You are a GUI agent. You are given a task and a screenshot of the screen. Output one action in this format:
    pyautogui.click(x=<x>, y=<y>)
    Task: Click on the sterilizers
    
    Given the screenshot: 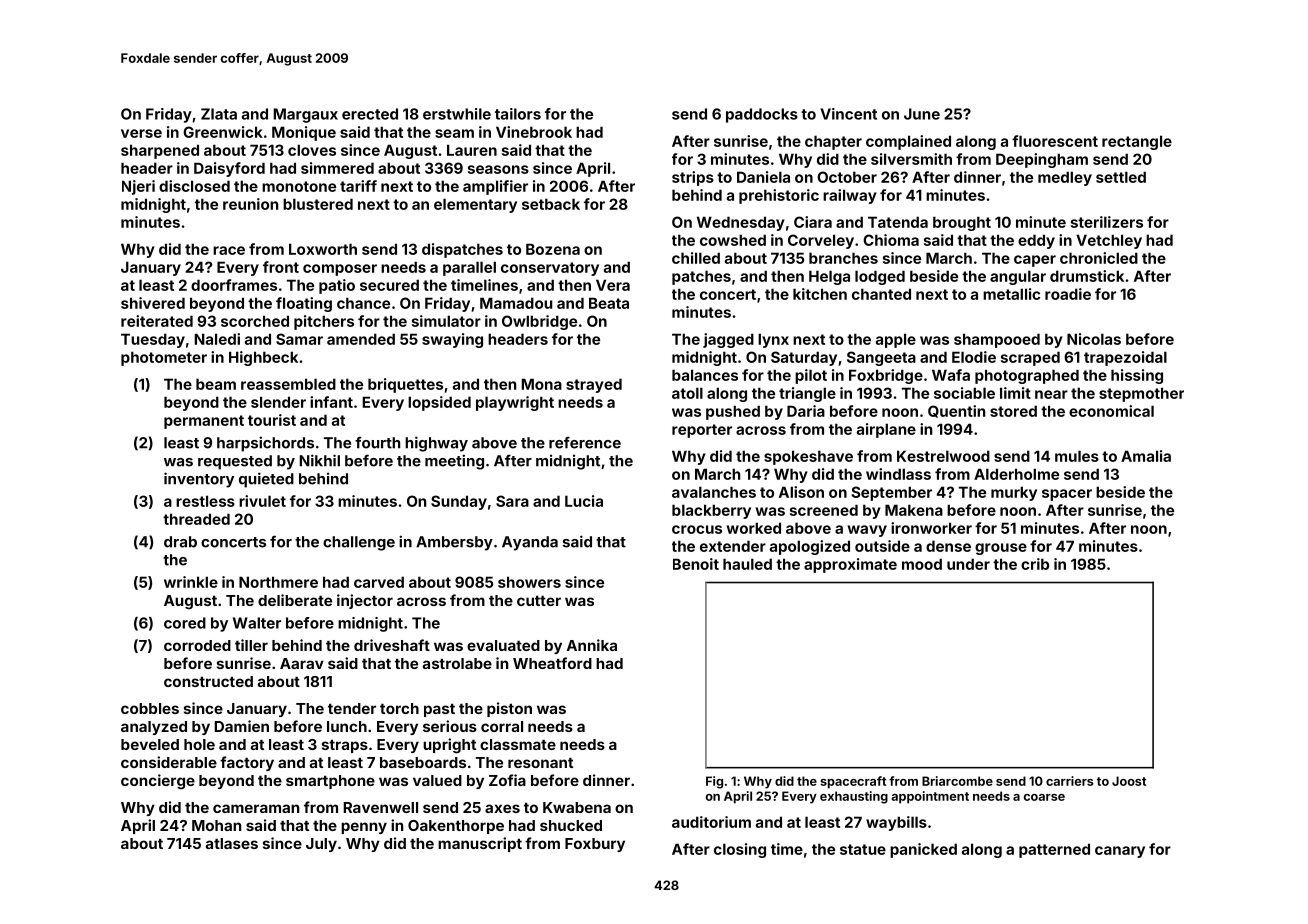 What is the action you would take?
    pyautogui.click(x=1107, y=222)
